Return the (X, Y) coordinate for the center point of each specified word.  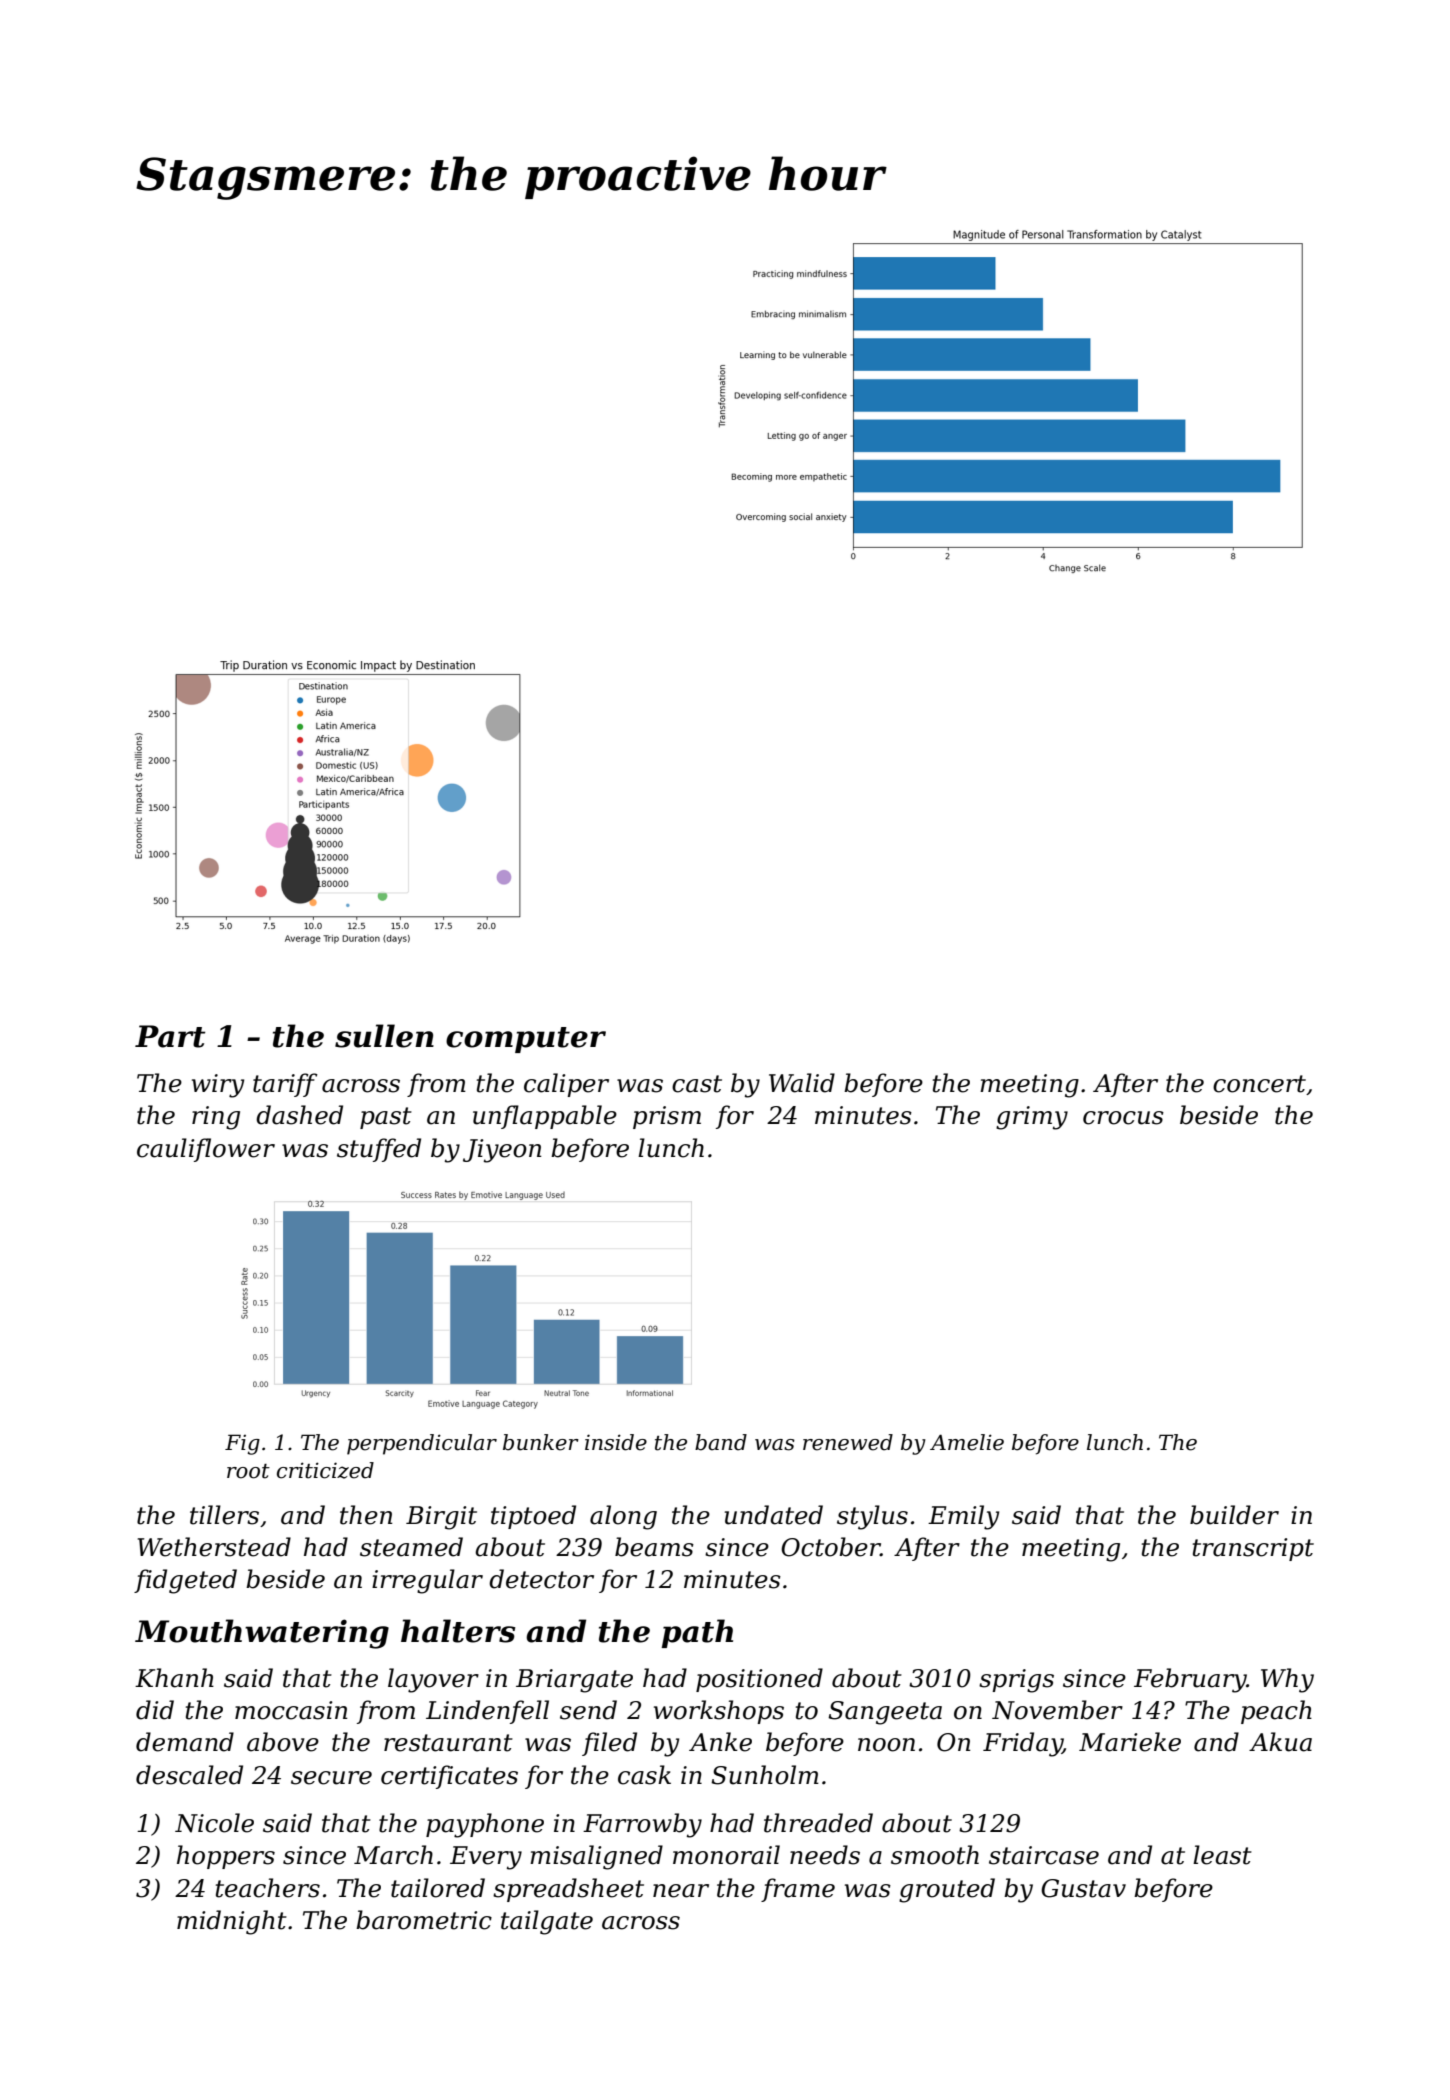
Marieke (1130, 1742)
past (386, 1118)
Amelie (967, 1442)
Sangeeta (885, 1713)
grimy (1032, 1118)
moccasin (291, 1710)
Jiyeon (502, 1151)
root (248, 1471)
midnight (232, 1922)
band (721, 1442)
